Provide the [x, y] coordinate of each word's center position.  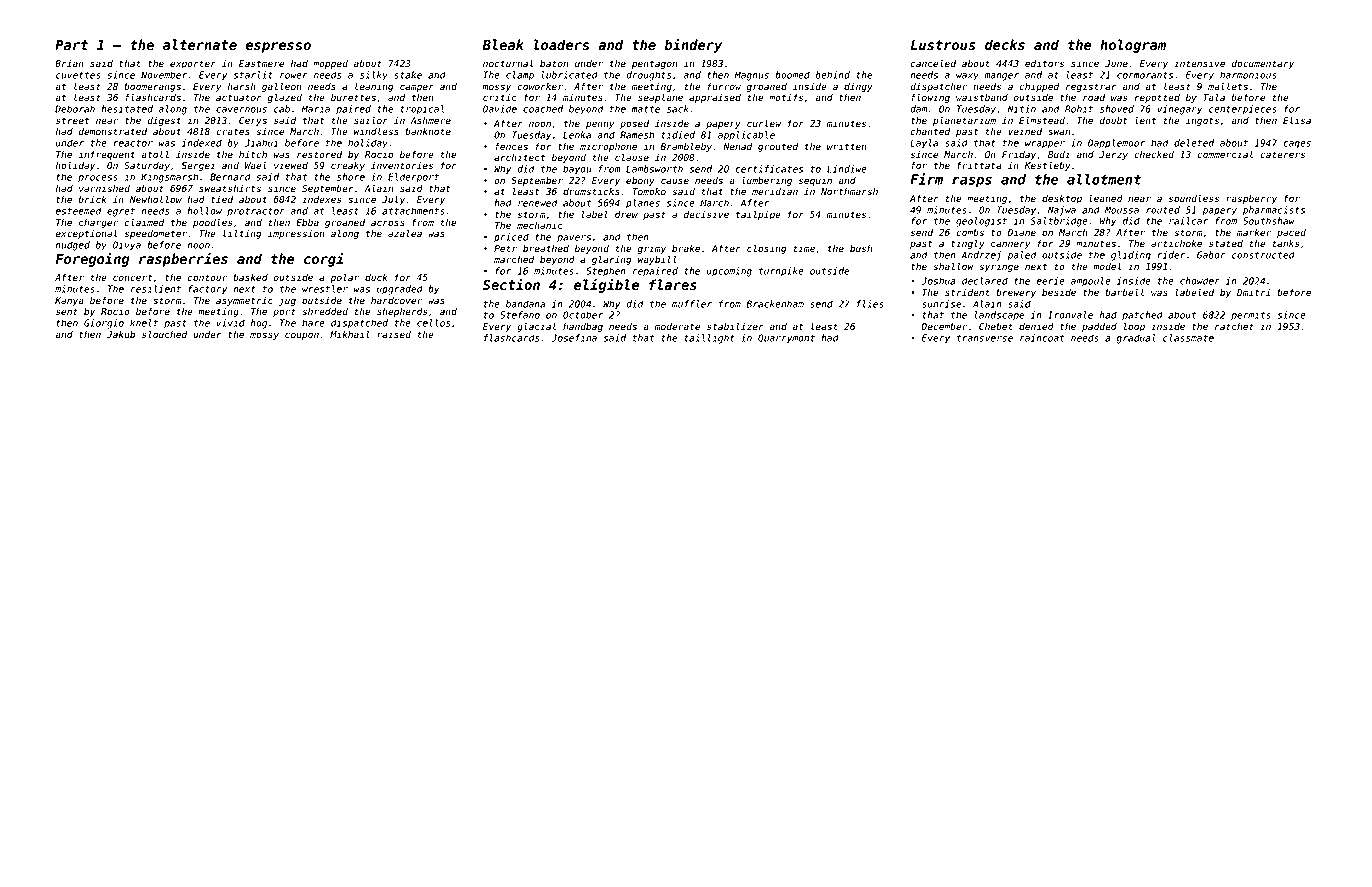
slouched [165, 334]
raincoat [1042, 338]
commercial [1225, 154]
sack [678, 109]
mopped [330, 64]
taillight [709, 339]
